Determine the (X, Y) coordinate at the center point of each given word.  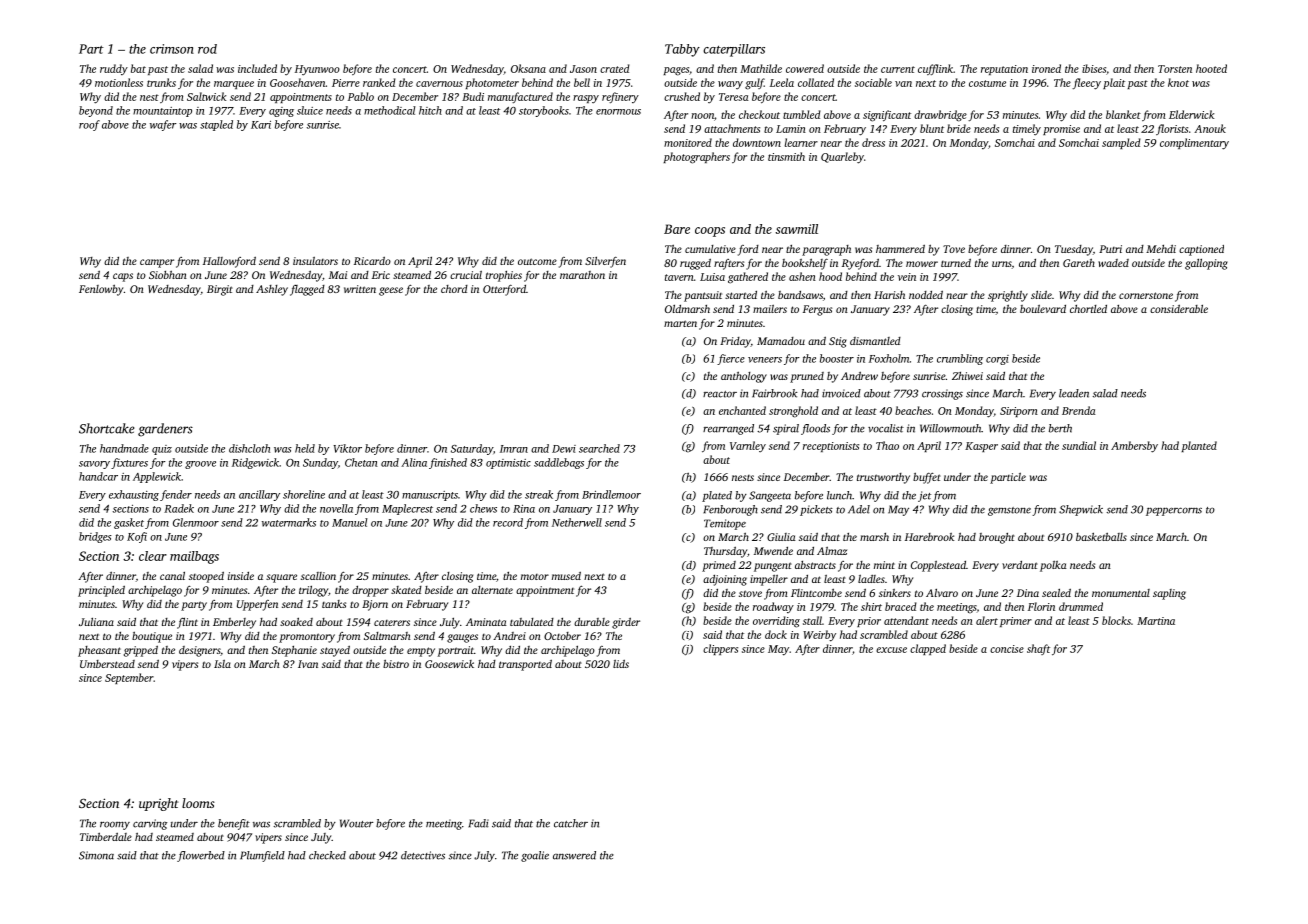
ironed (1046, 68)
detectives (423, 855)
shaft (1038, 649)
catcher (571, 823)
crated (615, 68)
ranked (379, 82)
